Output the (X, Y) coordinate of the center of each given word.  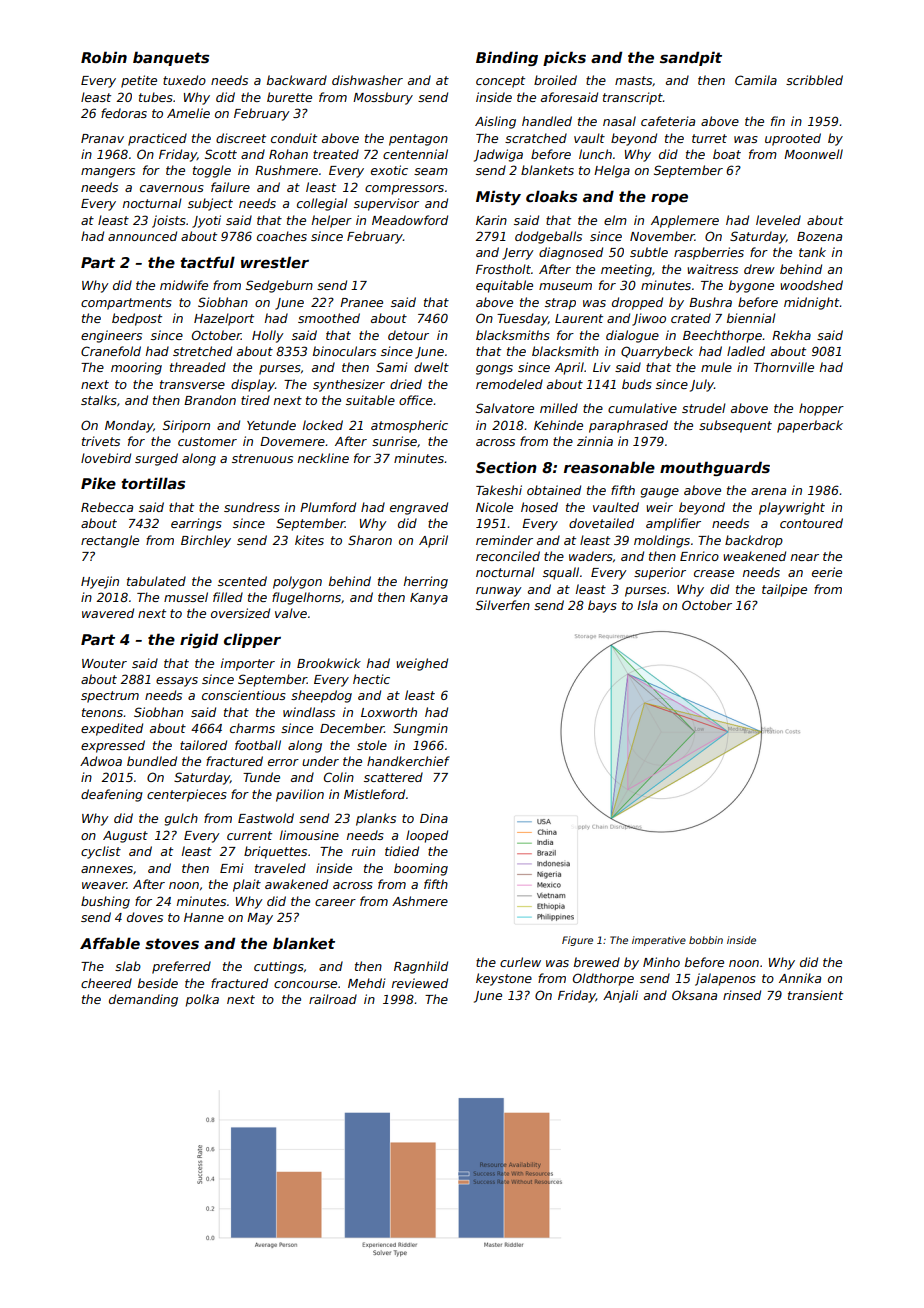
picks (564, 58)
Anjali (620, 996)
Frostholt (503, 269)
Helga (612, 171)
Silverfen (503, 605)
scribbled (814, 80)
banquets (171, 58)
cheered (106, 983)
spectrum (110, 697)
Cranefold (111, 351)
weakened (754, 556)
